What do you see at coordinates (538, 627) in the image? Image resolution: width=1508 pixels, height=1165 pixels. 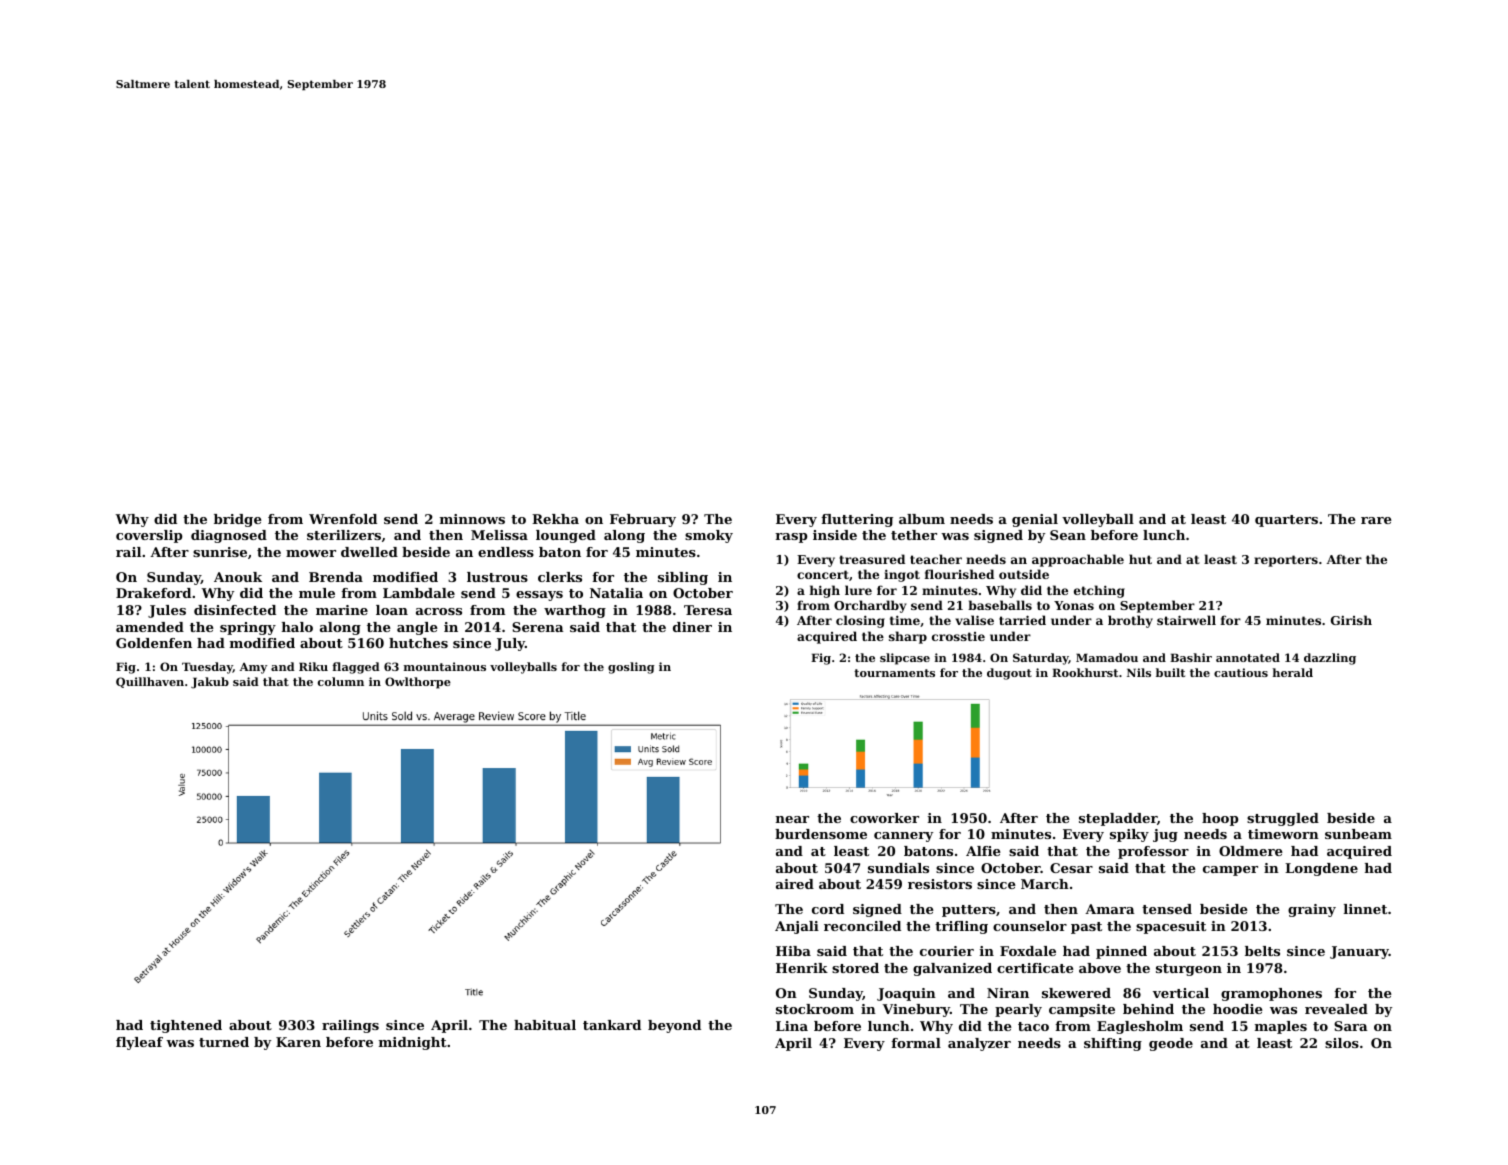 I see `Serena` at bounding box center [538, 627].
